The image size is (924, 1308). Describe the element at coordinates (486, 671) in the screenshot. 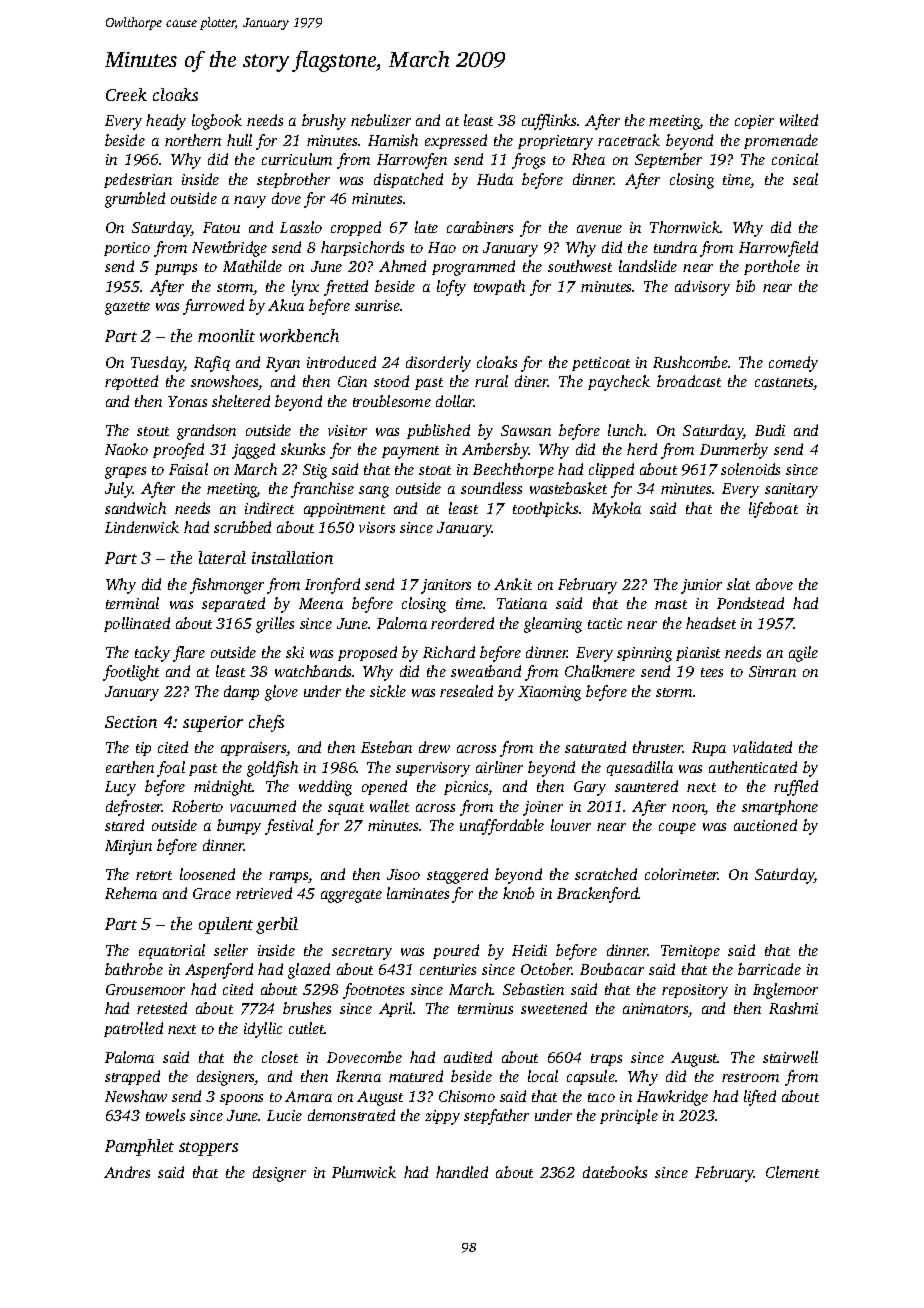

I see `sweatband` at that location.
